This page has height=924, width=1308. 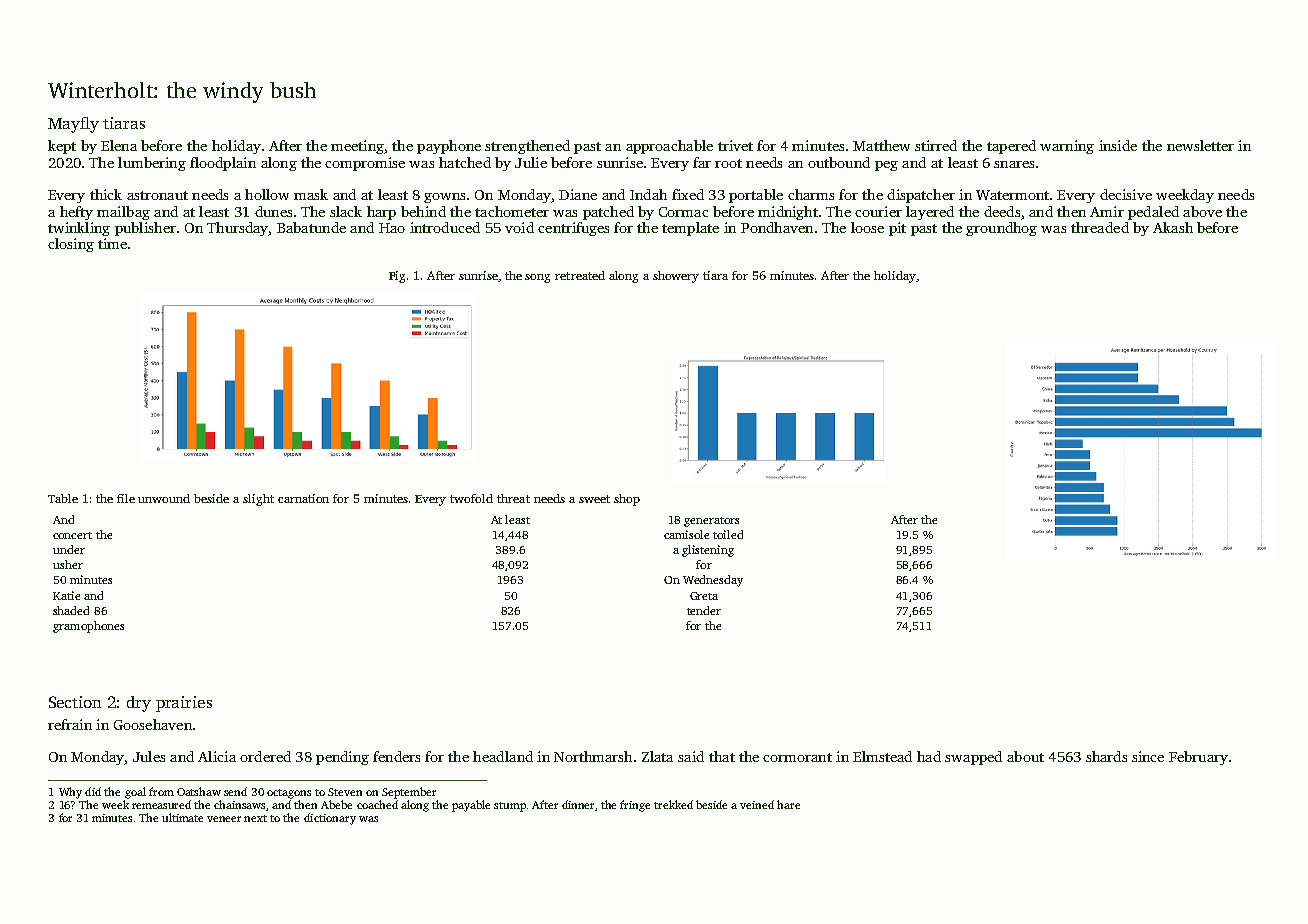 What do you see at coordinates (704, 610) in the page?
I see `tender` at bounding box center [704, 610].
